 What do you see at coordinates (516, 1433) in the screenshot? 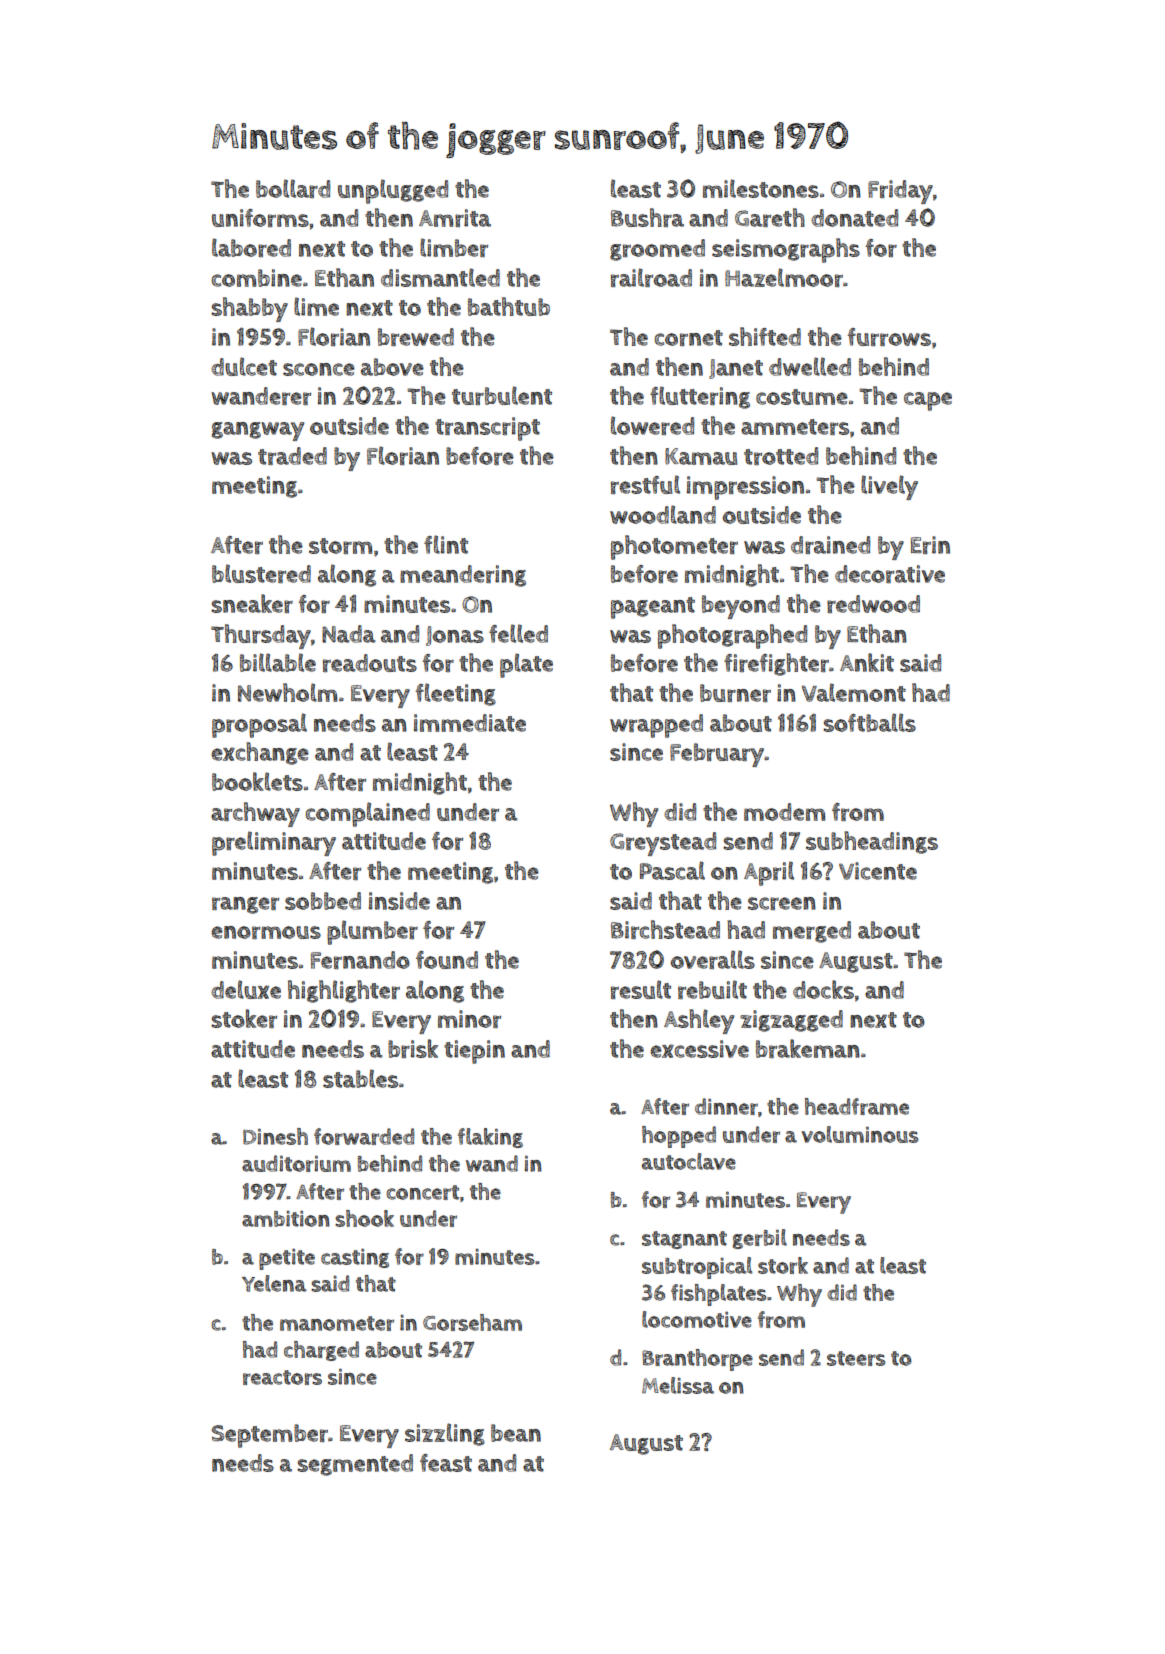
I see `bean` at bounding box center [516, 1433].
